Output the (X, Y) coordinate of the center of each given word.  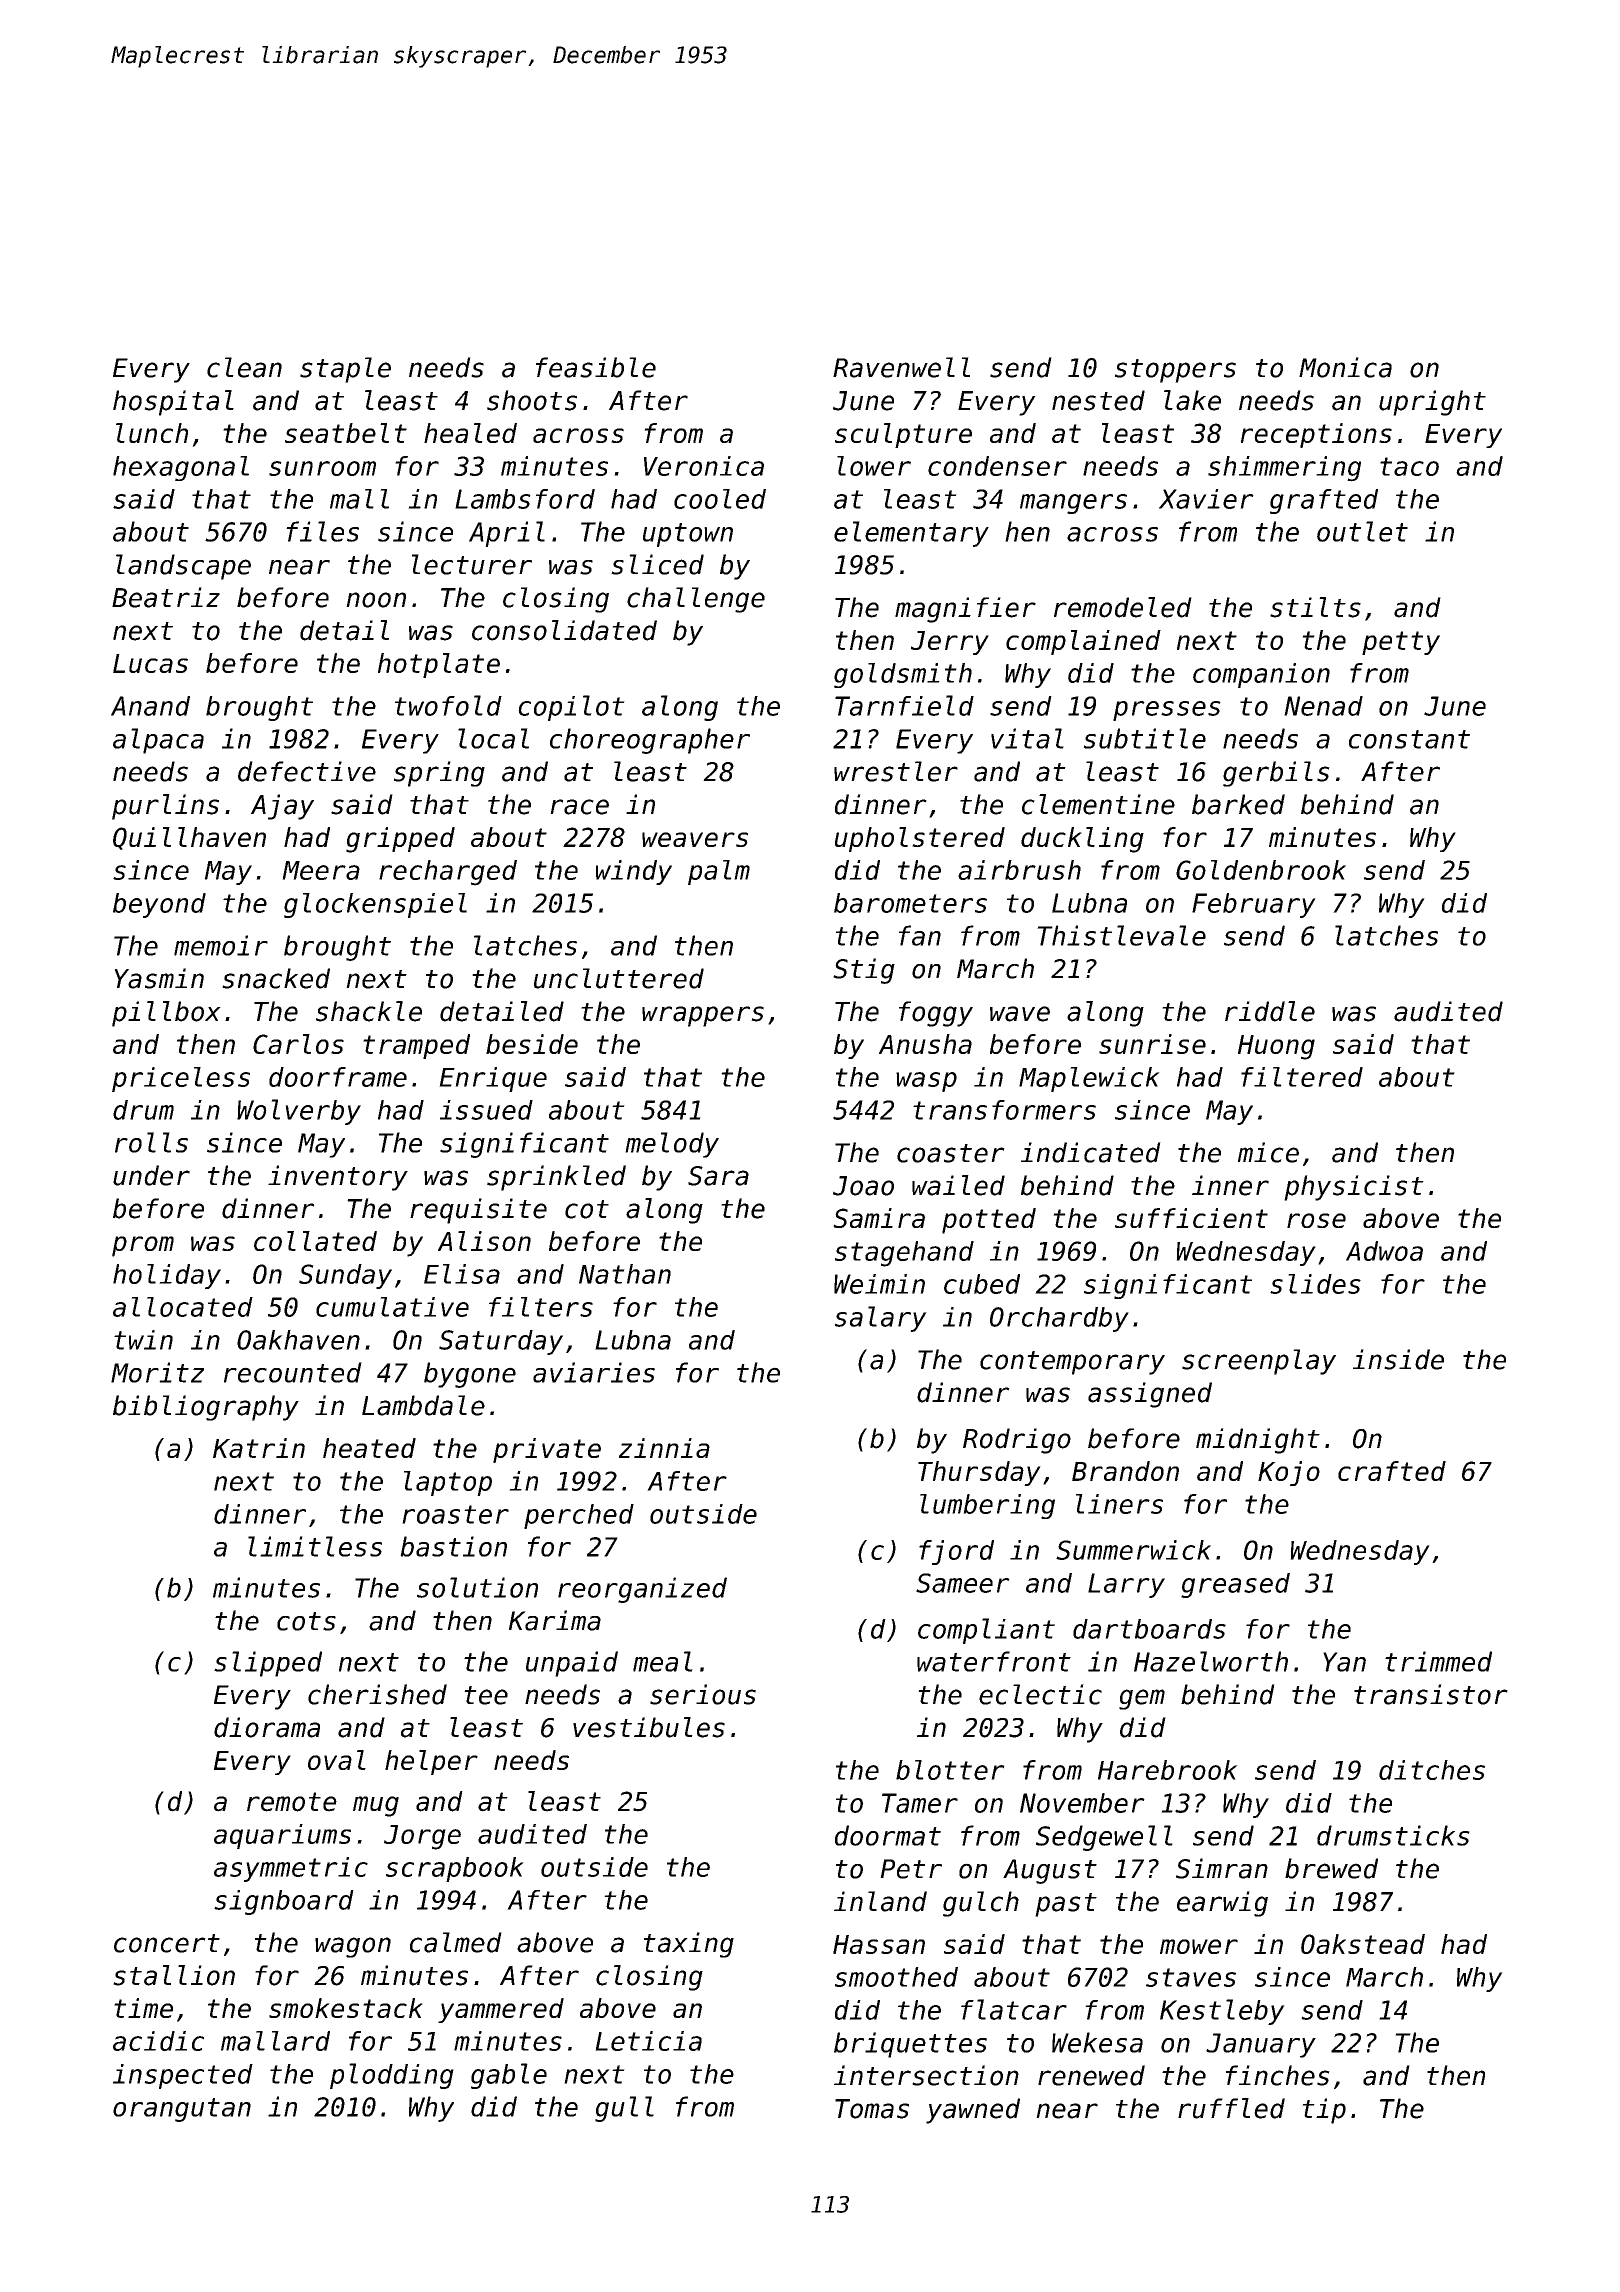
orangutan (182, 2110)
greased (1235, 1585)
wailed (958, 1185)
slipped (268, 1664)
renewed (1091, 2075)
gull (624, 2109)
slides (1315, 1284)
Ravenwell (901, 367)
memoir (221, 945)
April (507, 534)
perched (579, 1516)
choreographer (650, 741)
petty (1401, 643)
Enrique (493, 1079)
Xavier (1206, 499)
